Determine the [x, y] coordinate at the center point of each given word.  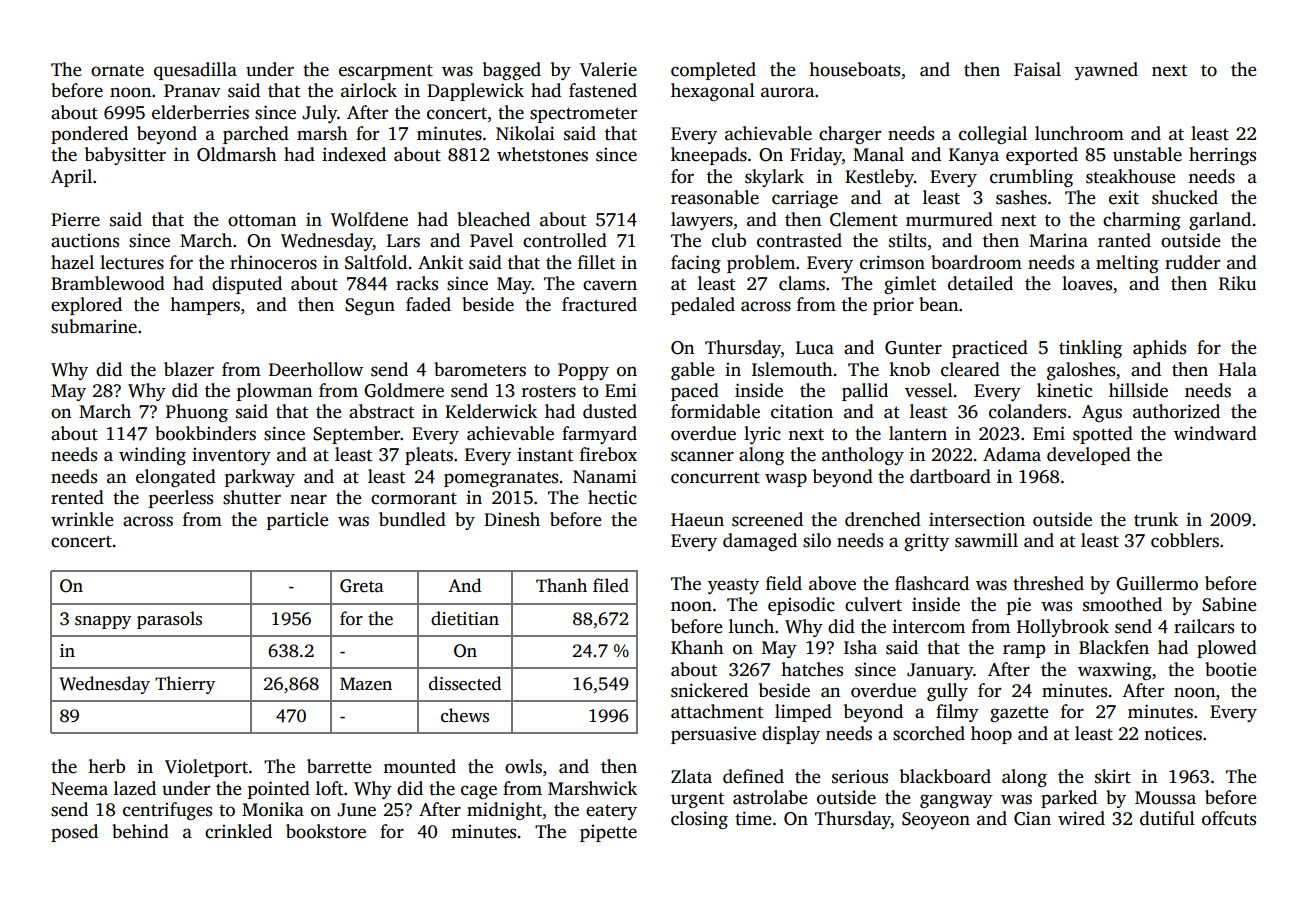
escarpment [386, 72]
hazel [72, 262]
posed [74, 833]
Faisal [1037, 69]
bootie [1230, 669]
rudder [1192, 262]
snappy [103, 622]
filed [611, 585]
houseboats [854, 69]
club [729, 240]
